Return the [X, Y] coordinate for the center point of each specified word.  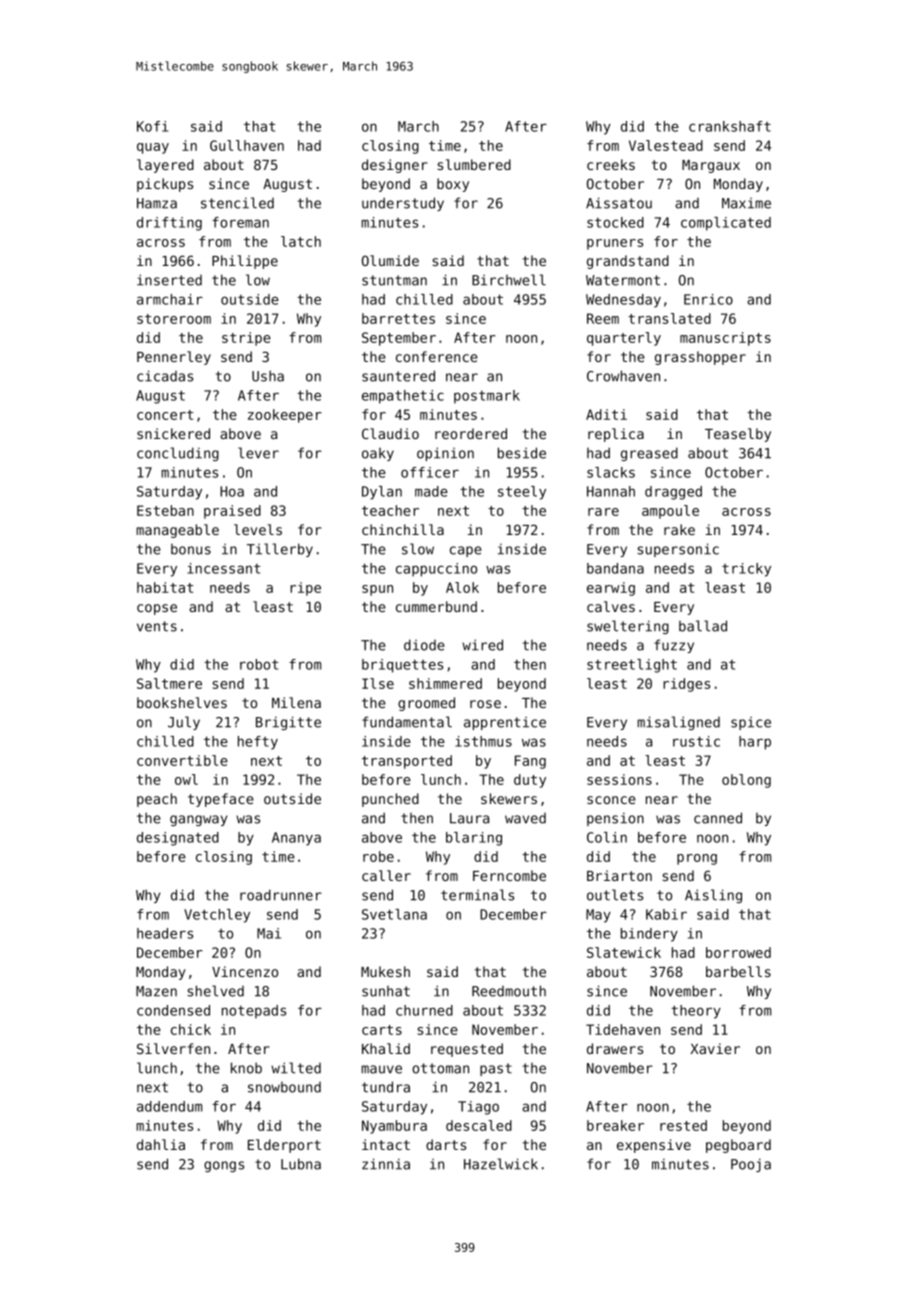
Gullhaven [247, 145]
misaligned [678, 723]
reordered [471, 433]
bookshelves [182, 702]
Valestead [666, 145]
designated [178, 839]
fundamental [407, 722]
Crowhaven [623, 376]
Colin [607, 837]
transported [407, 762]
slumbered [474, 164]
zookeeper [284, 416]
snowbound [284, 1087]
